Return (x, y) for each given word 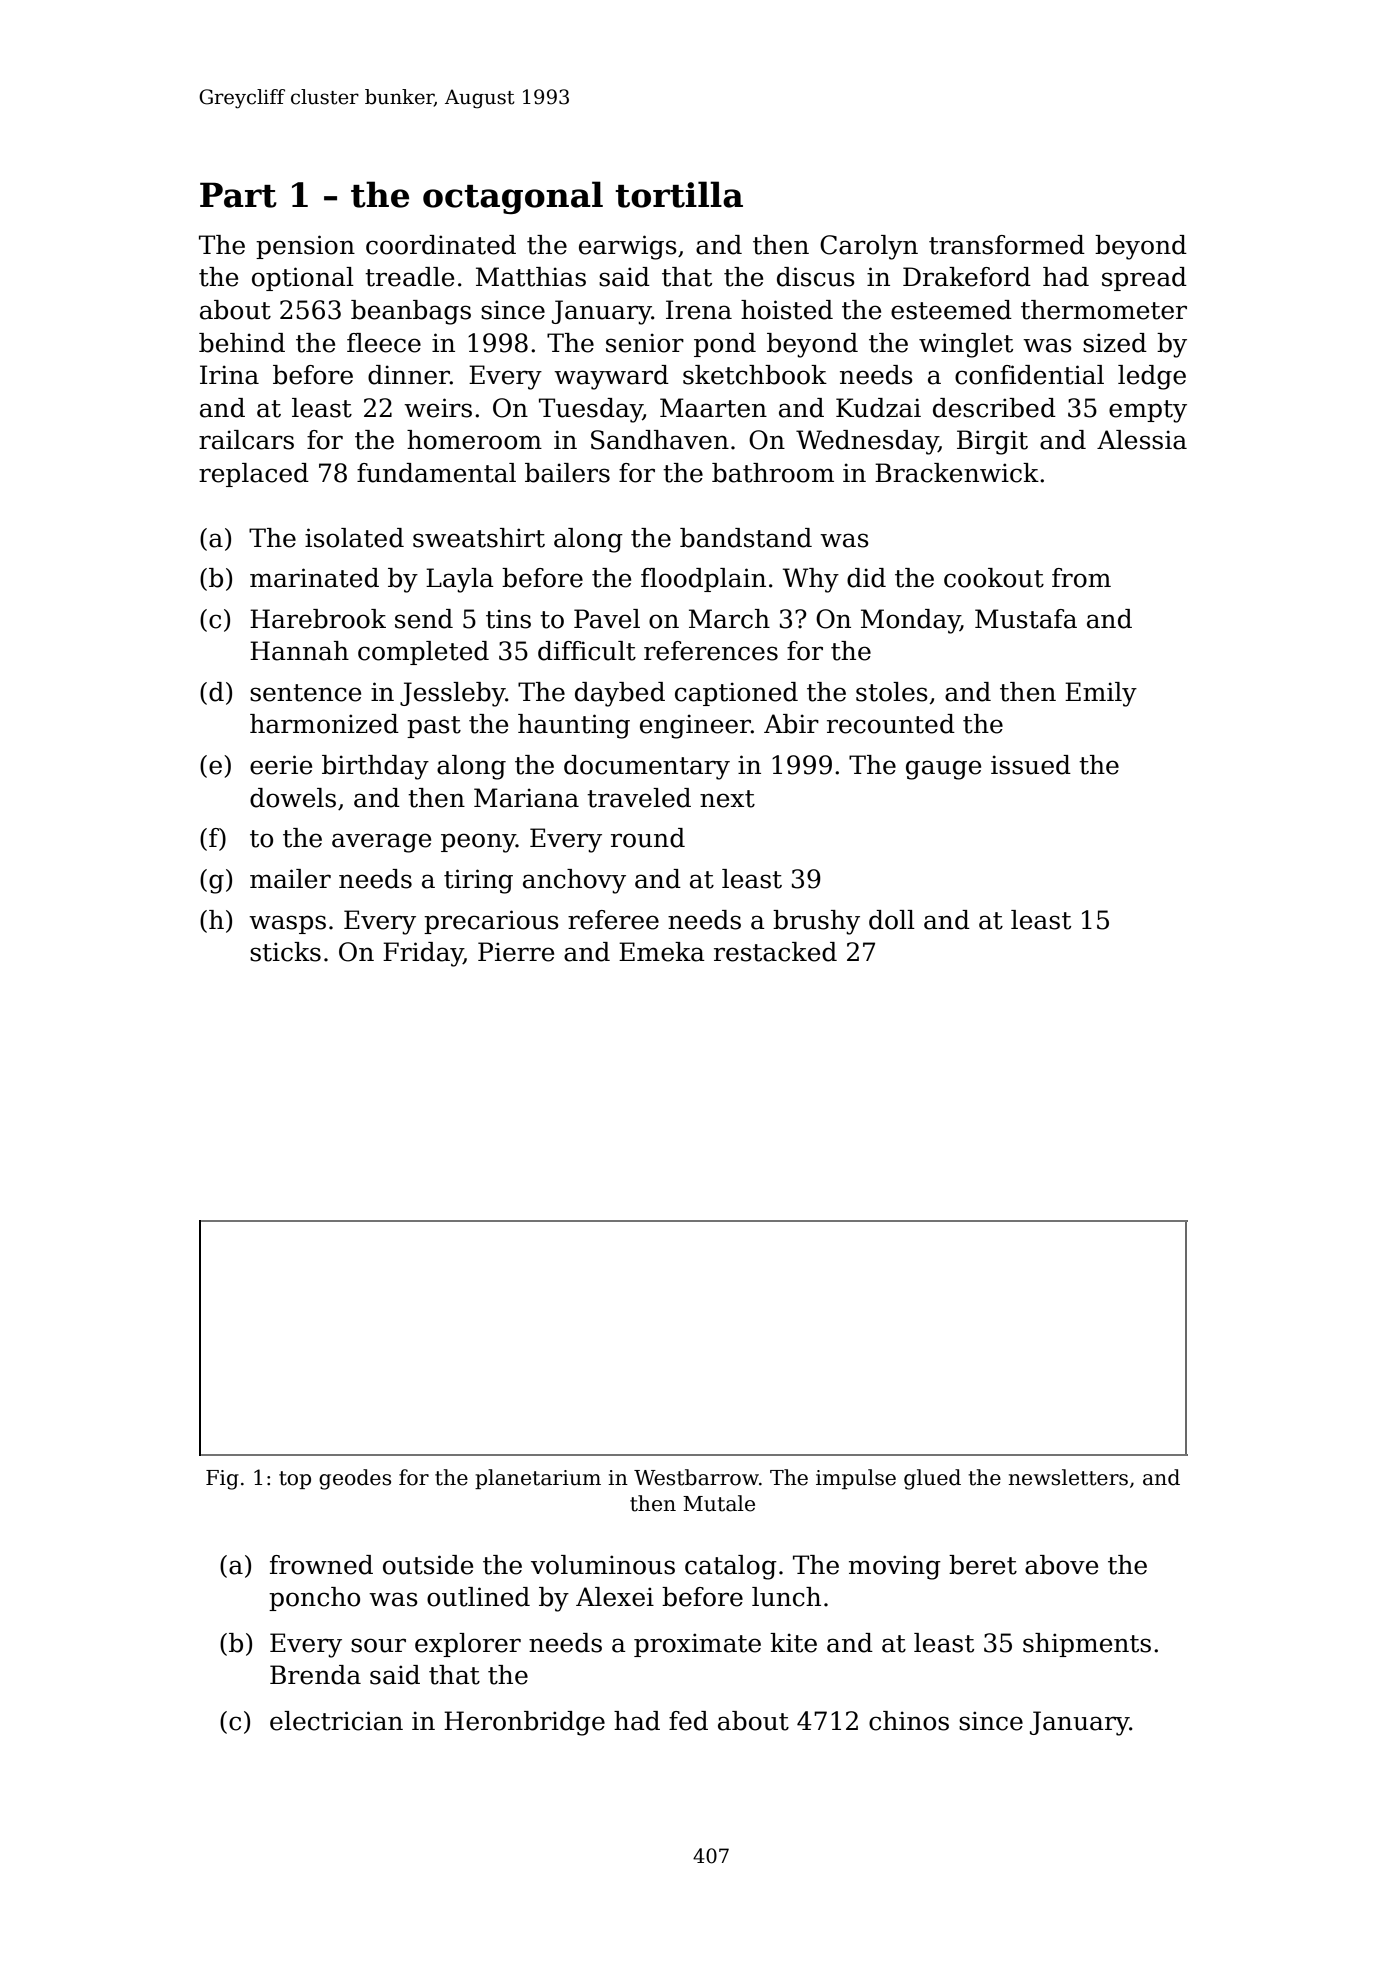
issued (1031, 765)
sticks (285, 952)
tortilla (679, 194)
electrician (336, 1721)
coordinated (441, 245)
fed (688, 1721)
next (727, 799)
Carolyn (869, 247)
